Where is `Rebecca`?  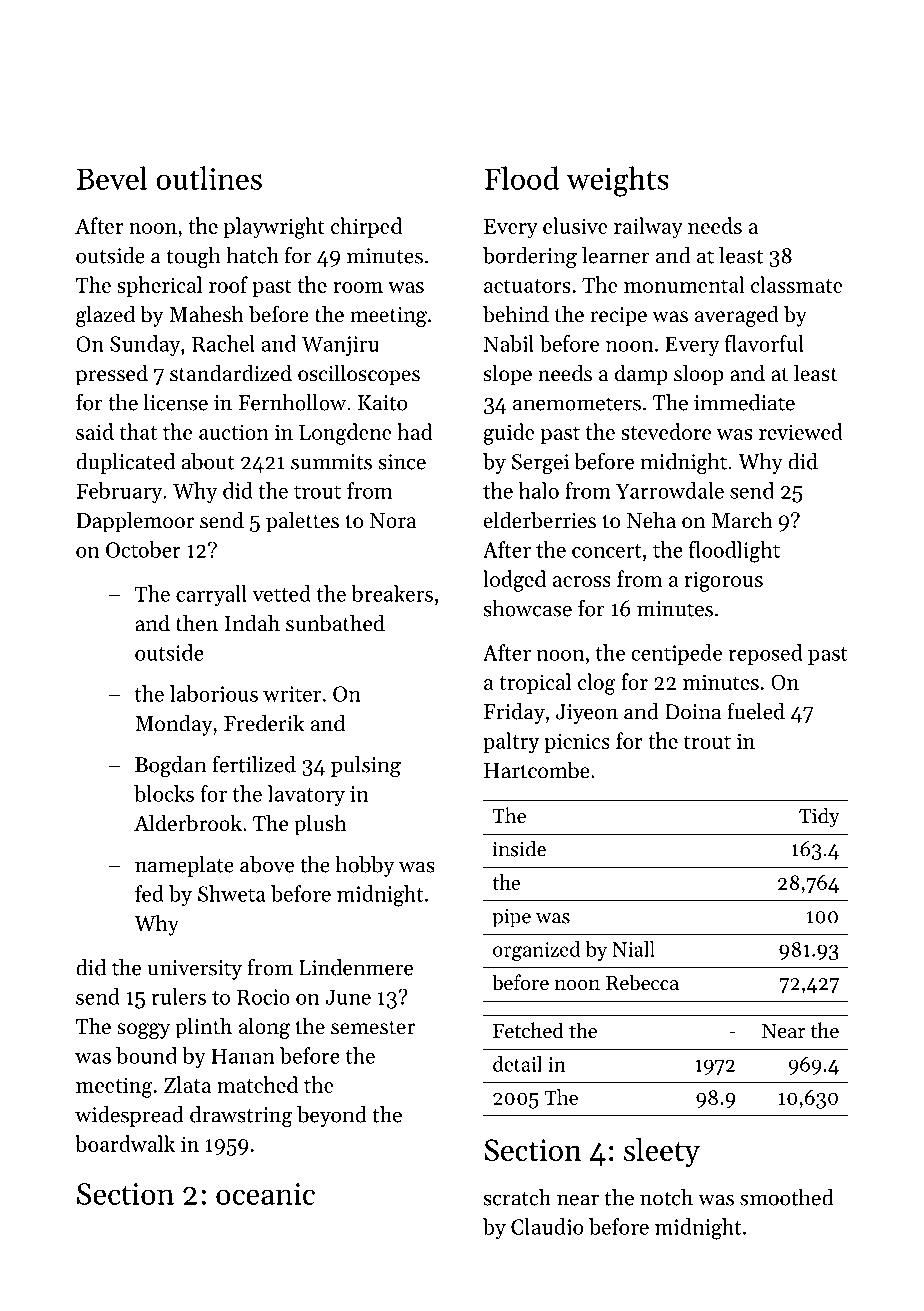
Rebecca is located at coordinates (642, 982).
